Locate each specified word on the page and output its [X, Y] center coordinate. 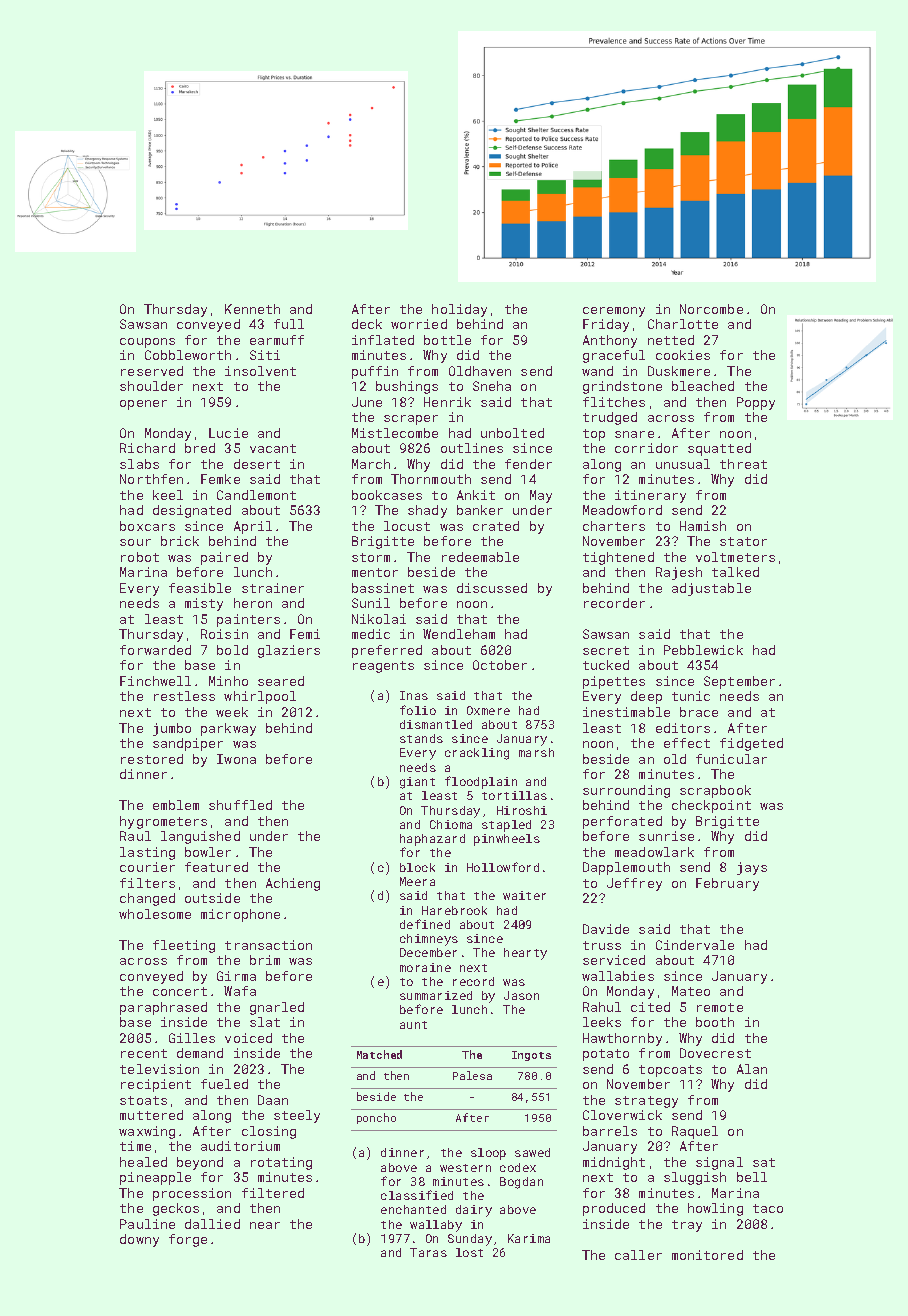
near [265, 1225]
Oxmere [488, 710]
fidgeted [751, 744]
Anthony [610, 341]
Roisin [224, 634]
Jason [521, 995]
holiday [459, 310]
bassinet [383, 588]
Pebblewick [703, 650]
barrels [610, 1131]
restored [152, 759]
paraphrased [163, 1008]
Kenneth [252, 309]
